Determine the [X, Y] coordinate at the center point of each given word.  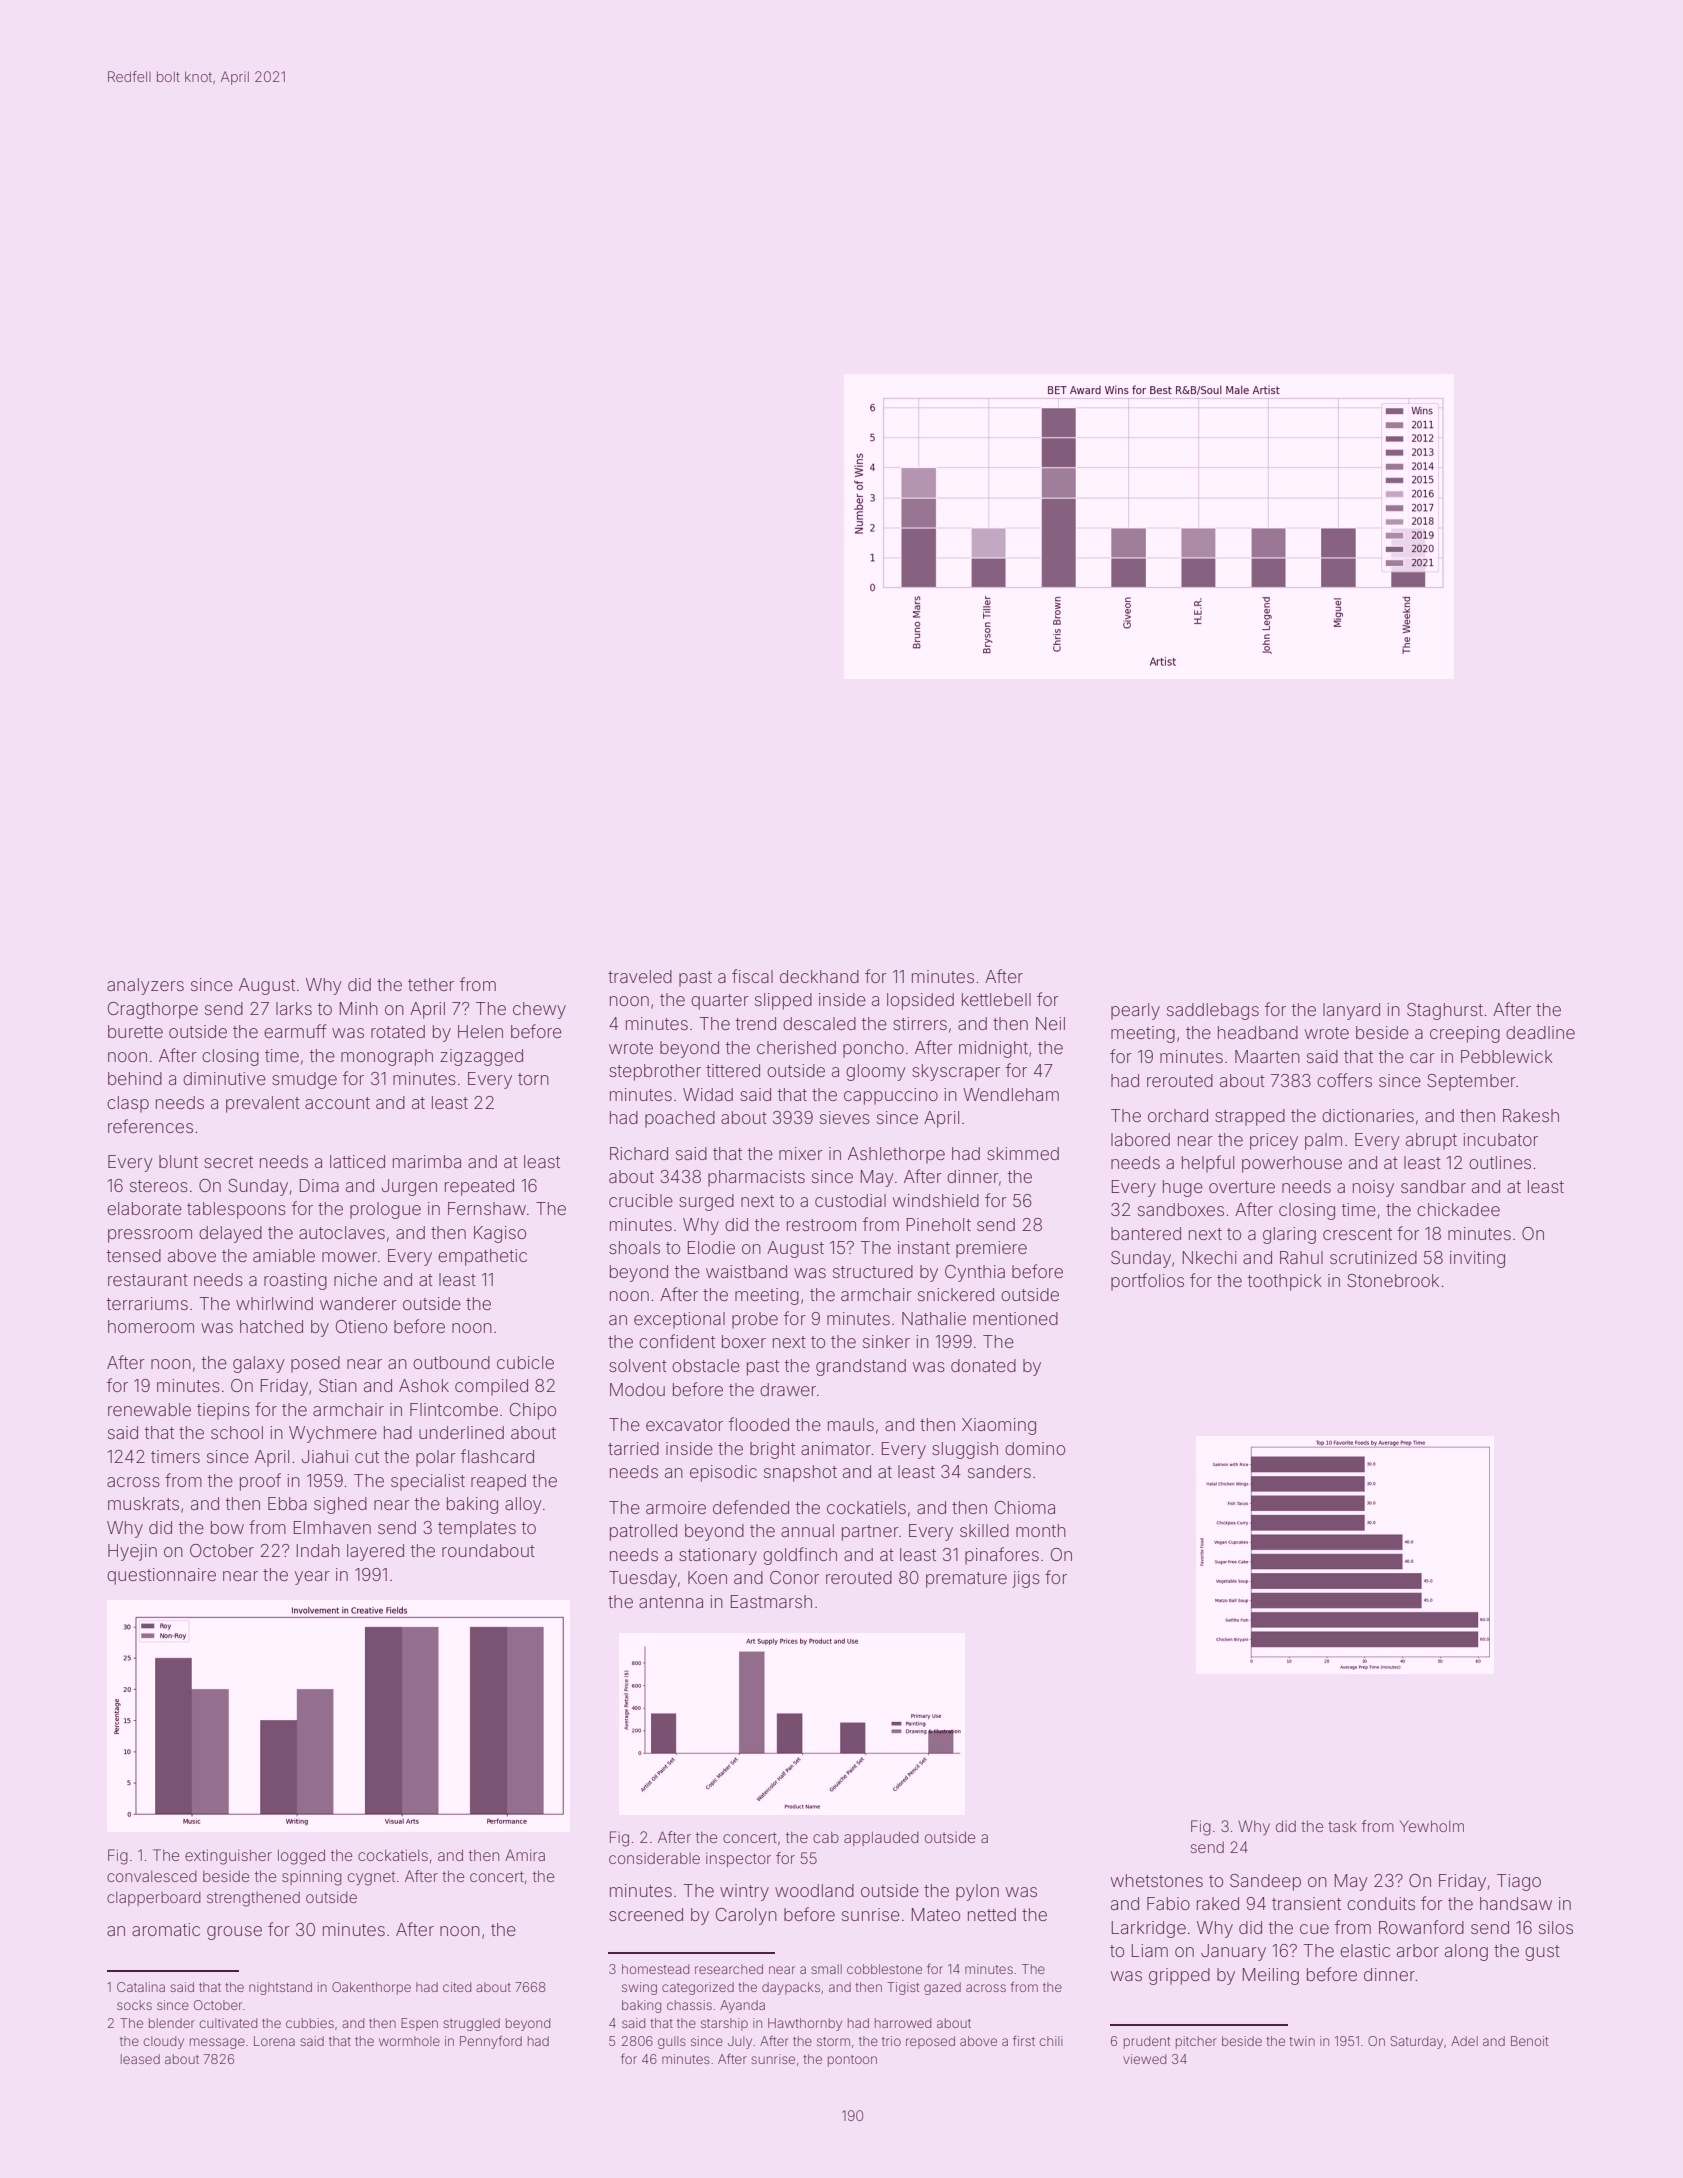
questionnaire [161, 1576]
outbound [451, 1362]
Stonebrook [1393, 1280]
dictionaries [1368, 1115]
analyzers [145, 986]
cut [367, 1457]
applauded [881, 1838]
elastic [1365, 1950]
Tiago [1519, 1882]
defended [751, 1507]
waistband [746, 1271]
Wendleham [1011, 1094]
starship [724, 2024]
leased [140, 2059]
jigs [1026, 1579]
